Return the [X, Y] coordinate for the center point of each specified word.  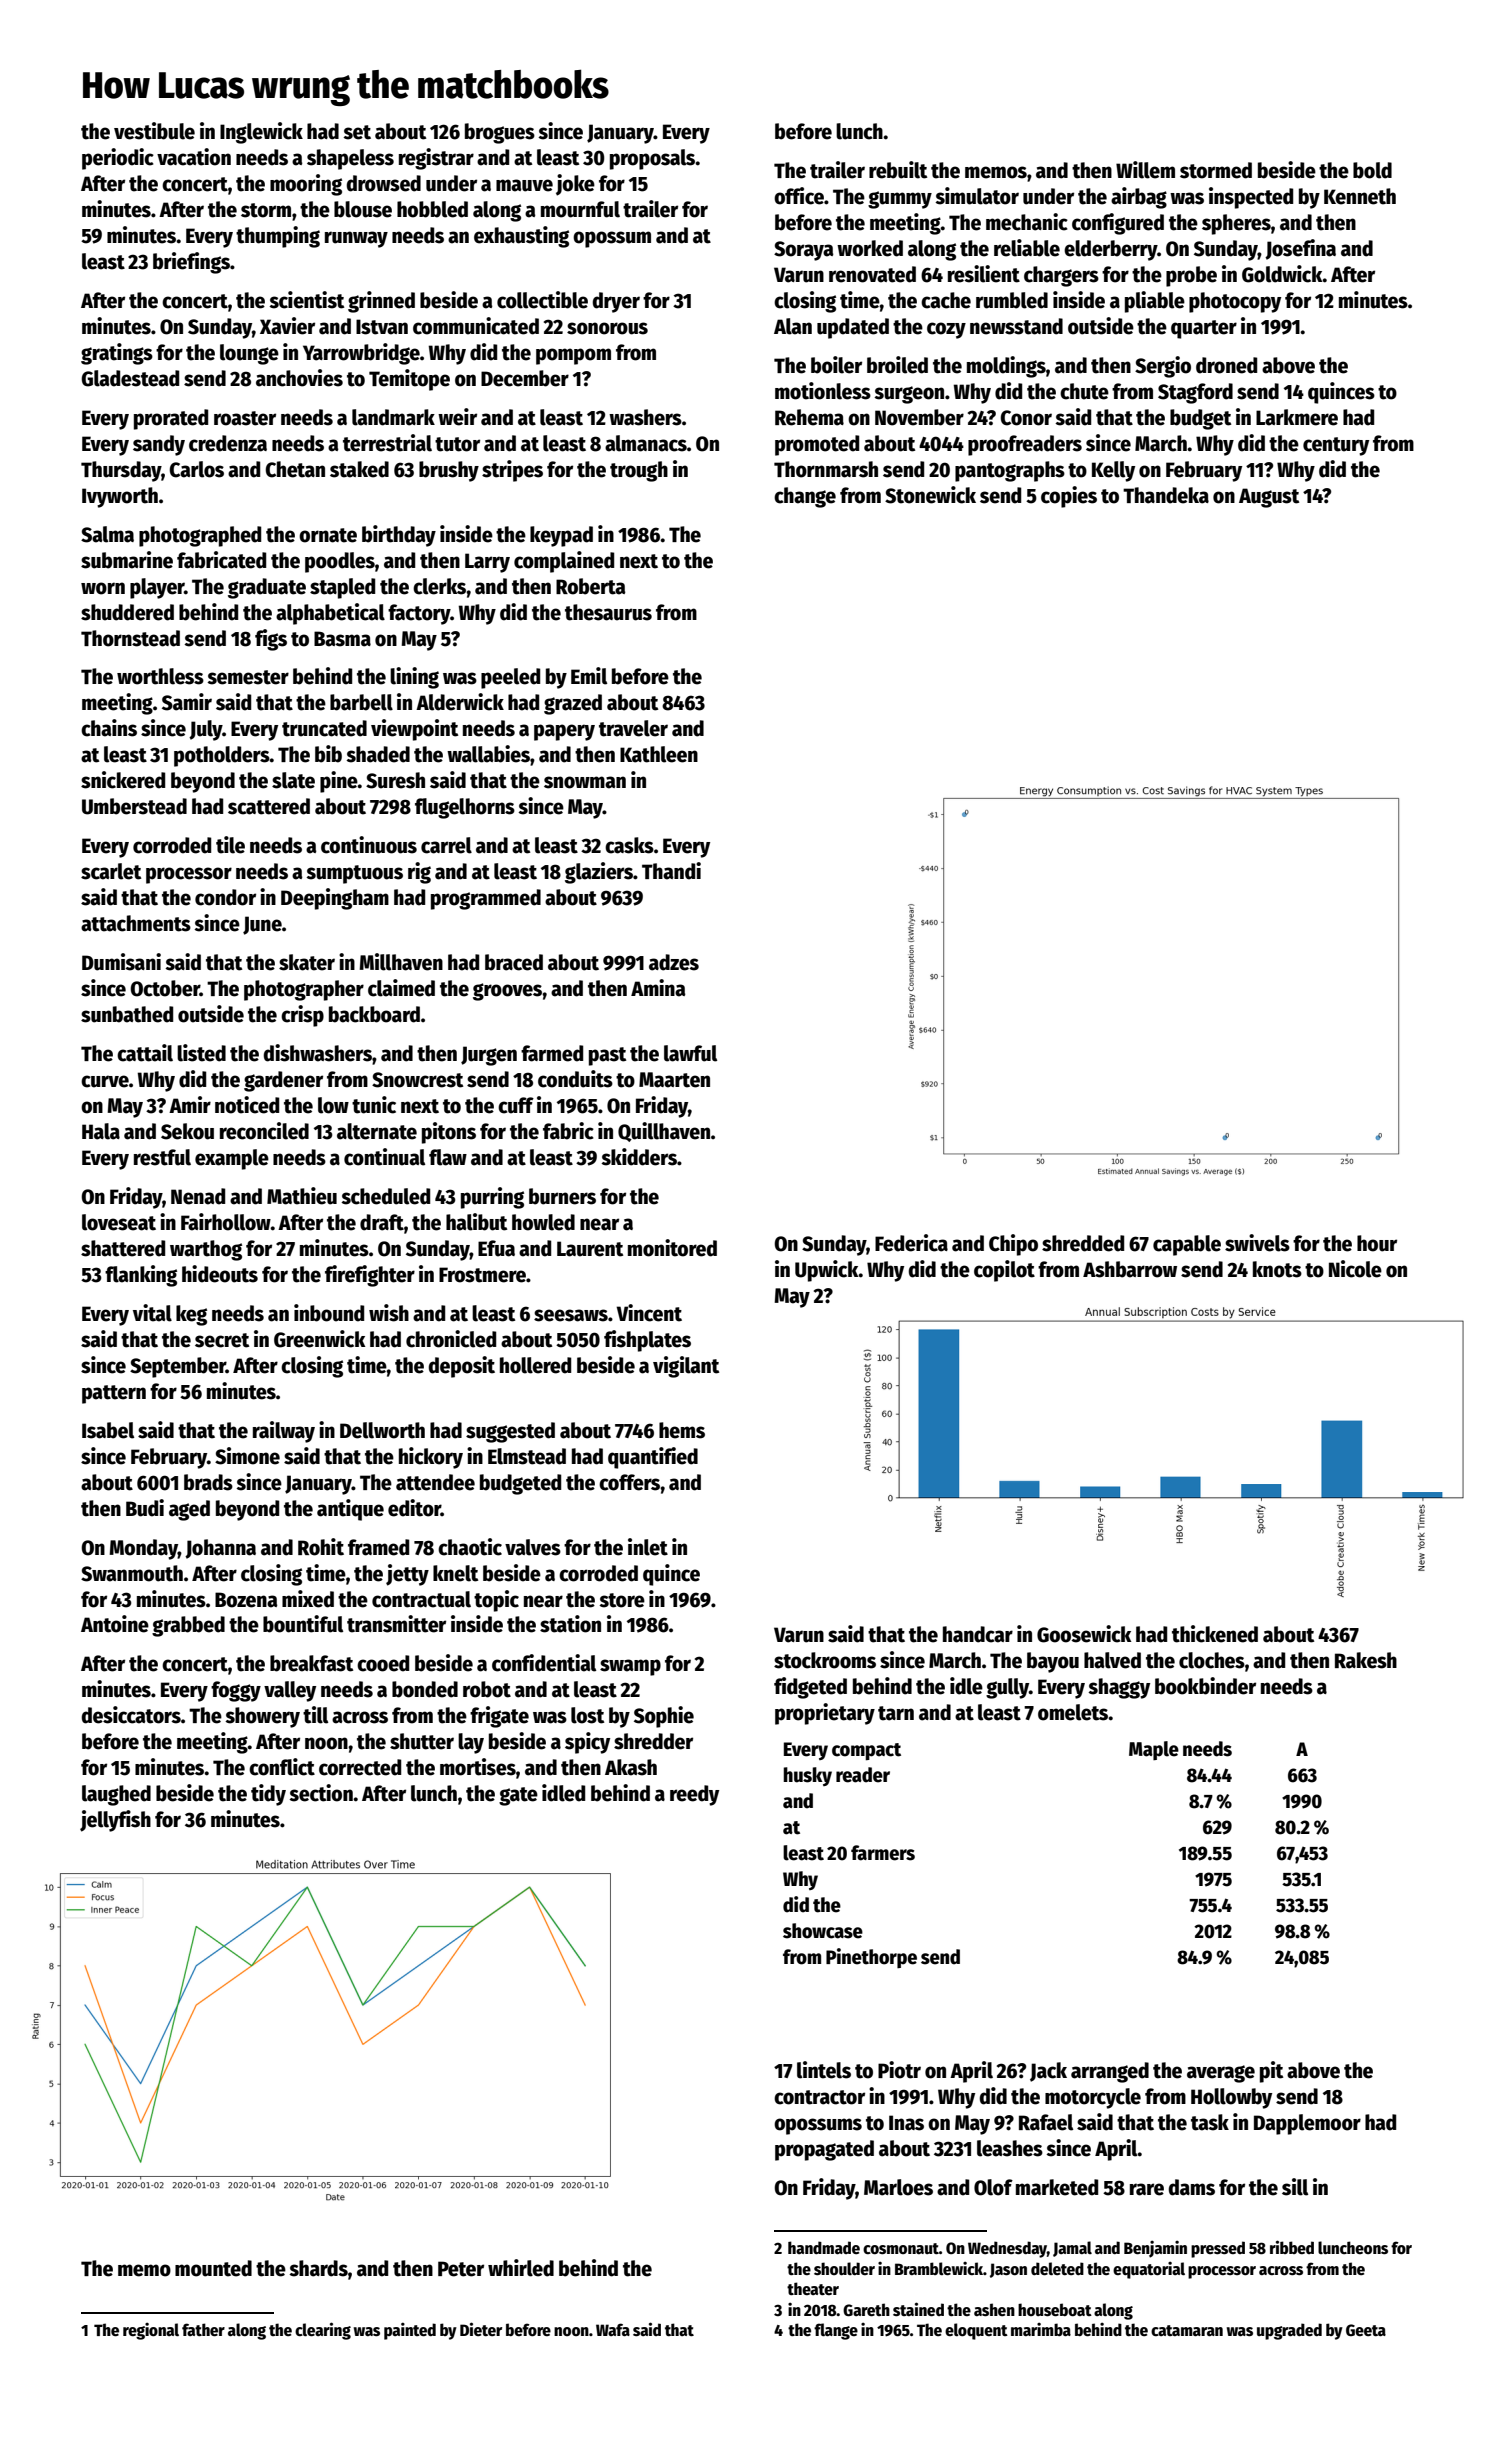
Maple [1154, 1750]
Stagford [1195, 393]
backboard [374, 1014]
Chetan [295, 469]
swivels [1257, 1243]
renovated [872, 274]
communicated [476, 326]
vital [152, 1313]
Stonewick [930, 495]
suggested [510, 1432]
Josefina [1300, 249]
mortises [478, 1767]
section [321, 1793]
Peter [461, 2269]
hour [1377, 1243]
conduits [575, 1079]
